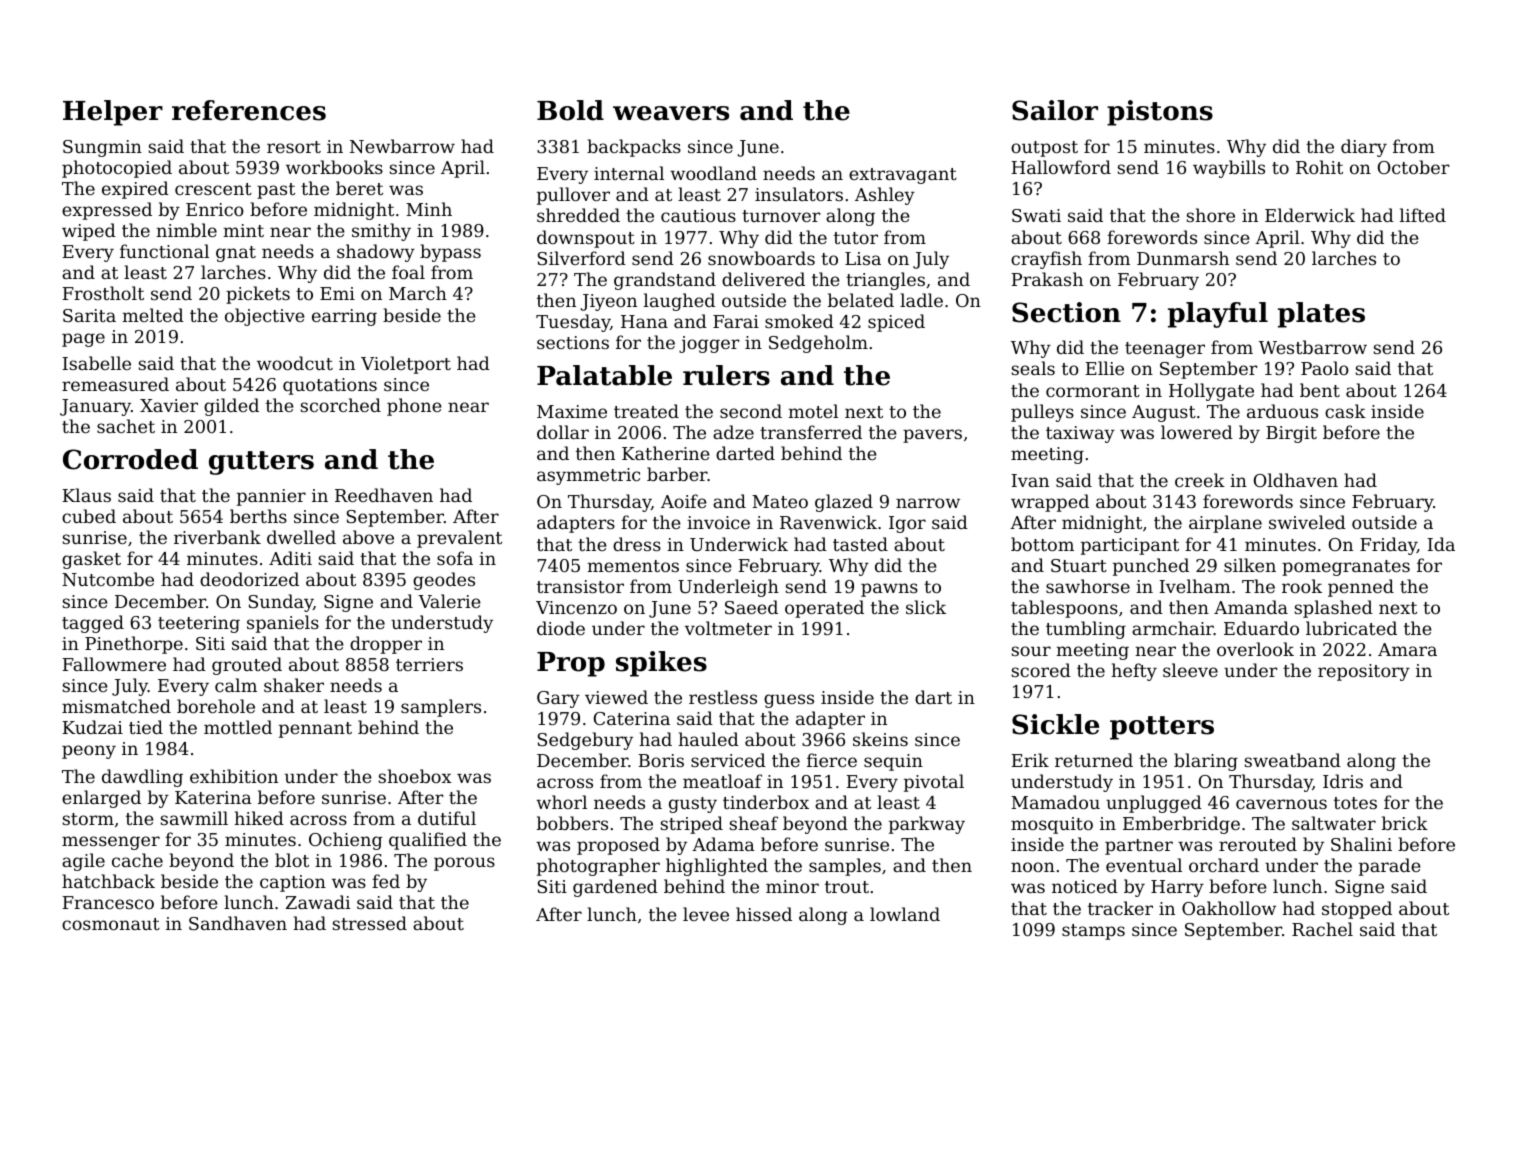  I want to click on Dunmarsh, so click(1183, 258).
